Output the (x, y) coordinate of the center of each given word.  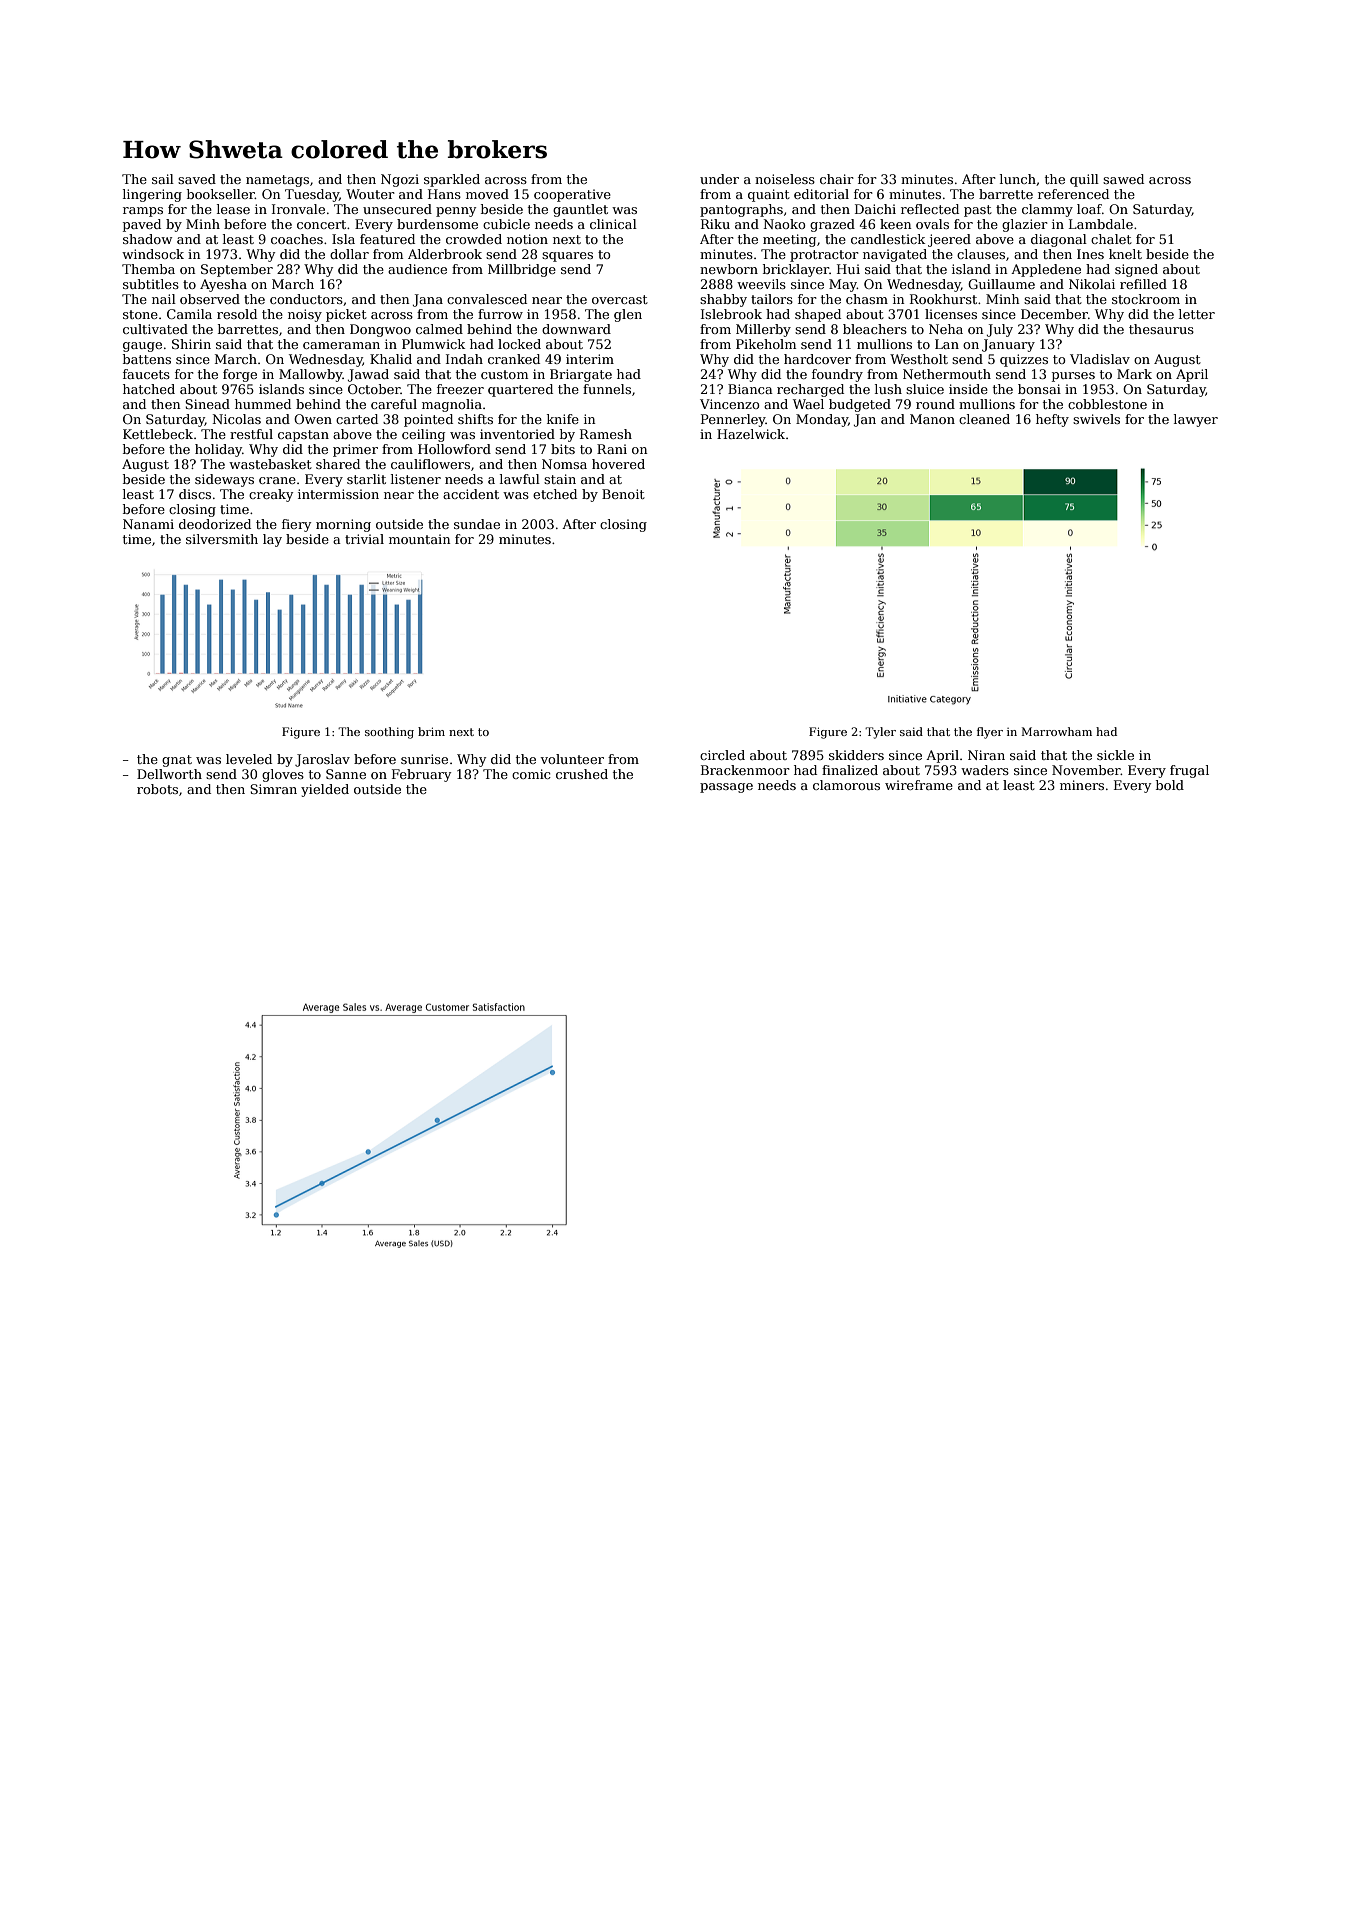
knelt (1125, 254)
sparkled (452, 180)
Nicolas (236, 419)
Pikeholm (766, 344)
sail (163, 179)
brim (431, 731)
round (935, 404)
